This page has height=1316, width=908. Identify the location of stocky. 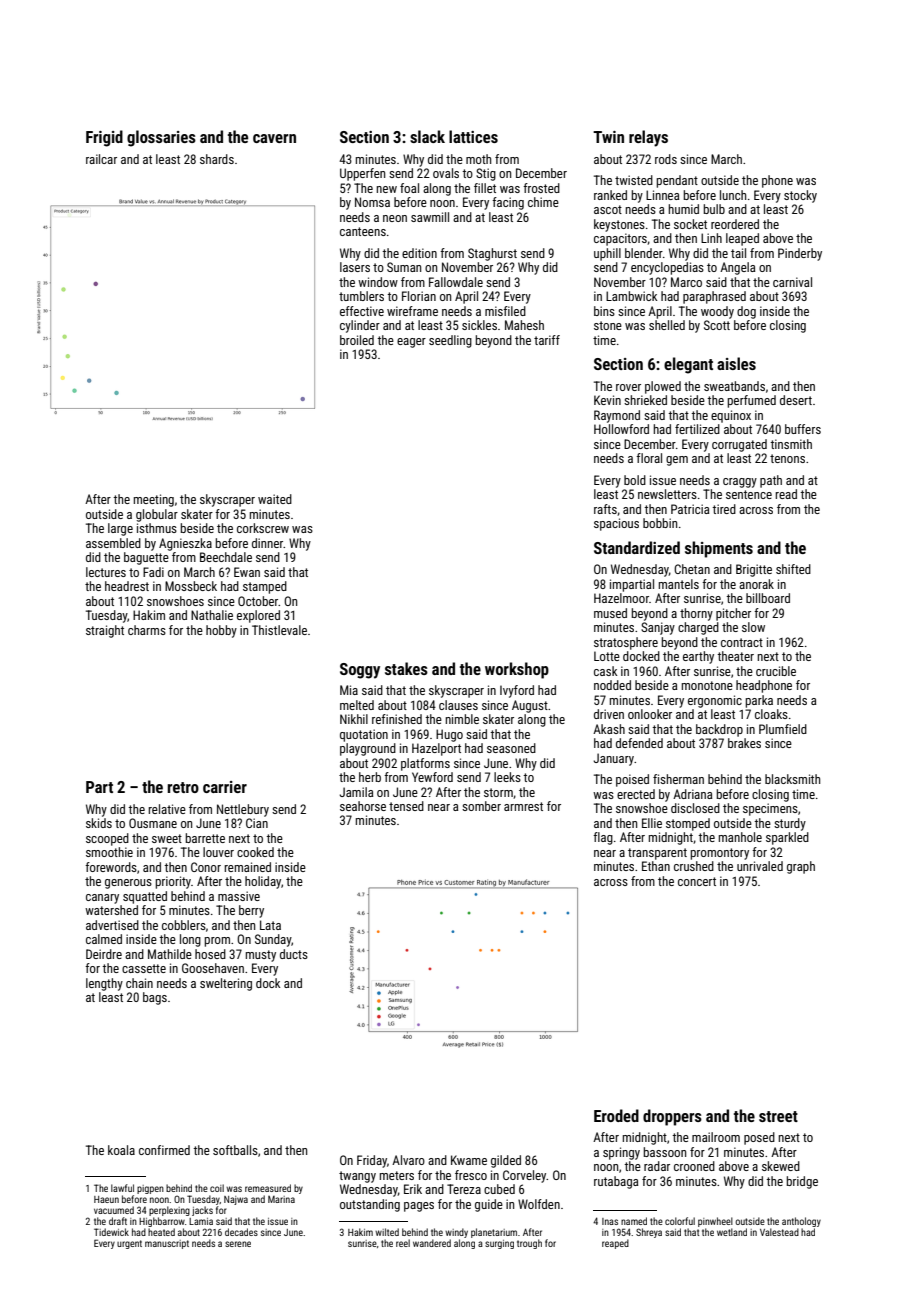
(800, 196).
